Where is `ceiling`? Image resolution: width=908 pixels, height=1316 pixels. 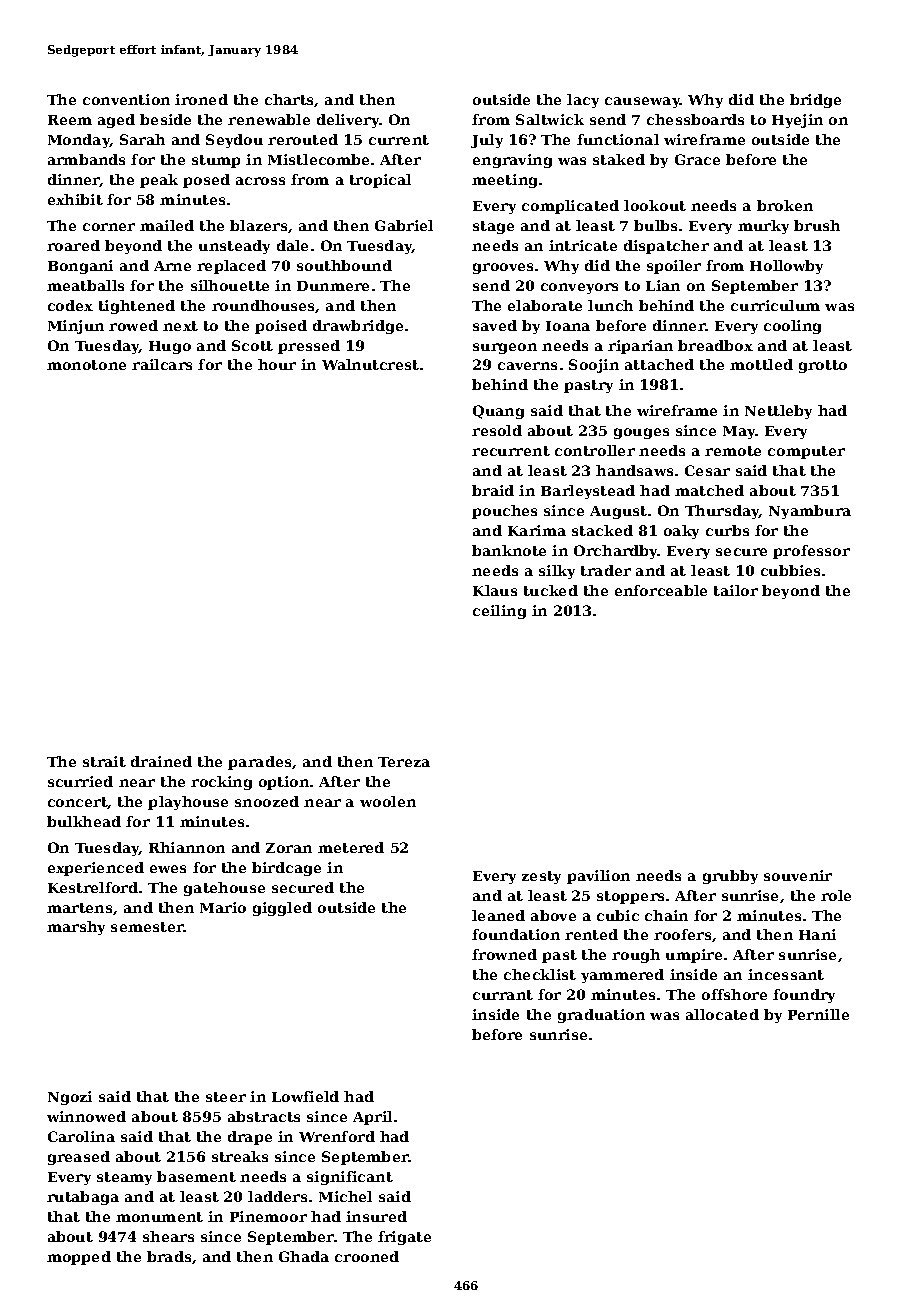 ceiling is located at coordinates (499, 612).
